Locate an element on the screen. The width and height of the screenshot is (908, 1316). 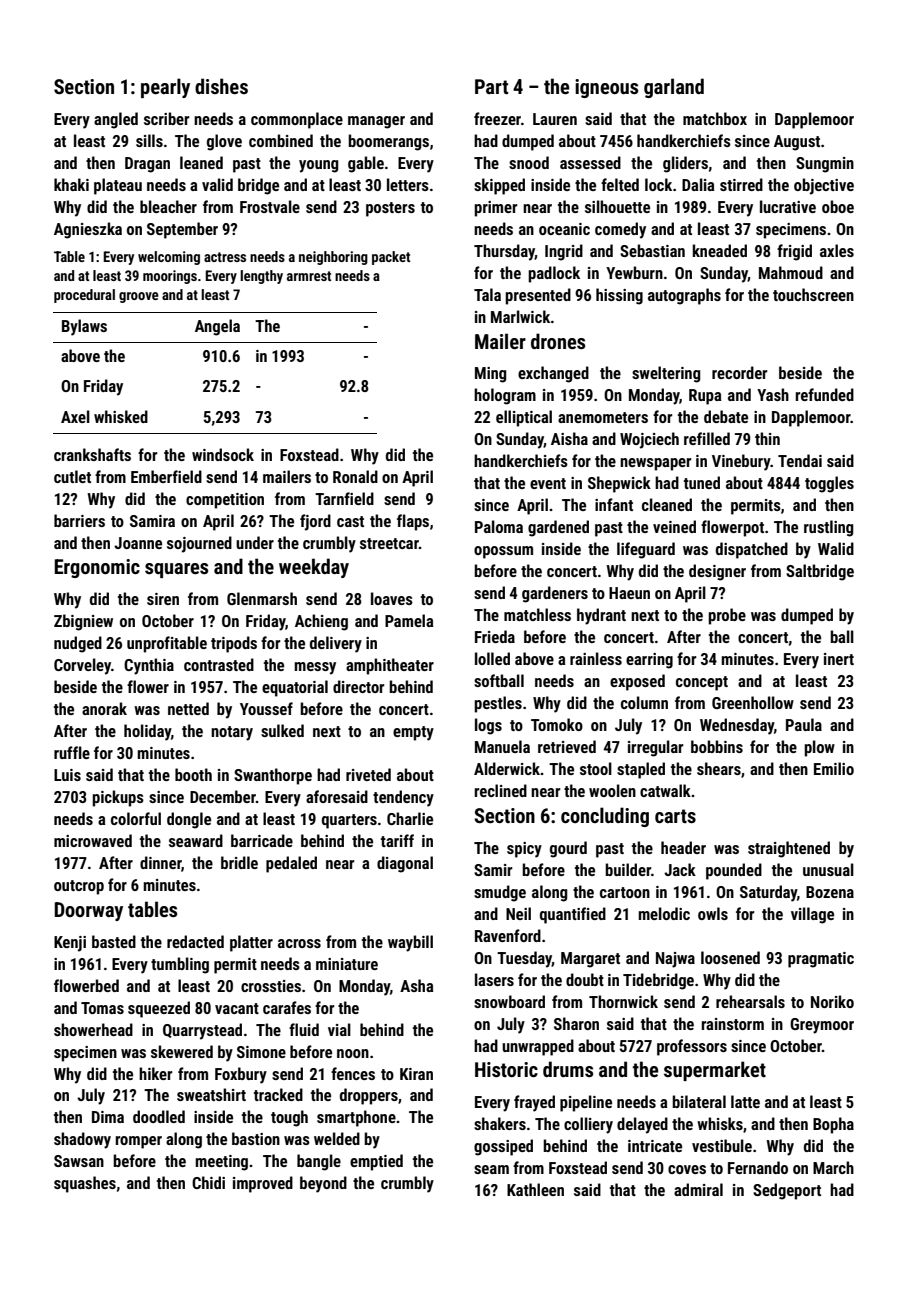
improved is located at coordinates (263, 1184).
